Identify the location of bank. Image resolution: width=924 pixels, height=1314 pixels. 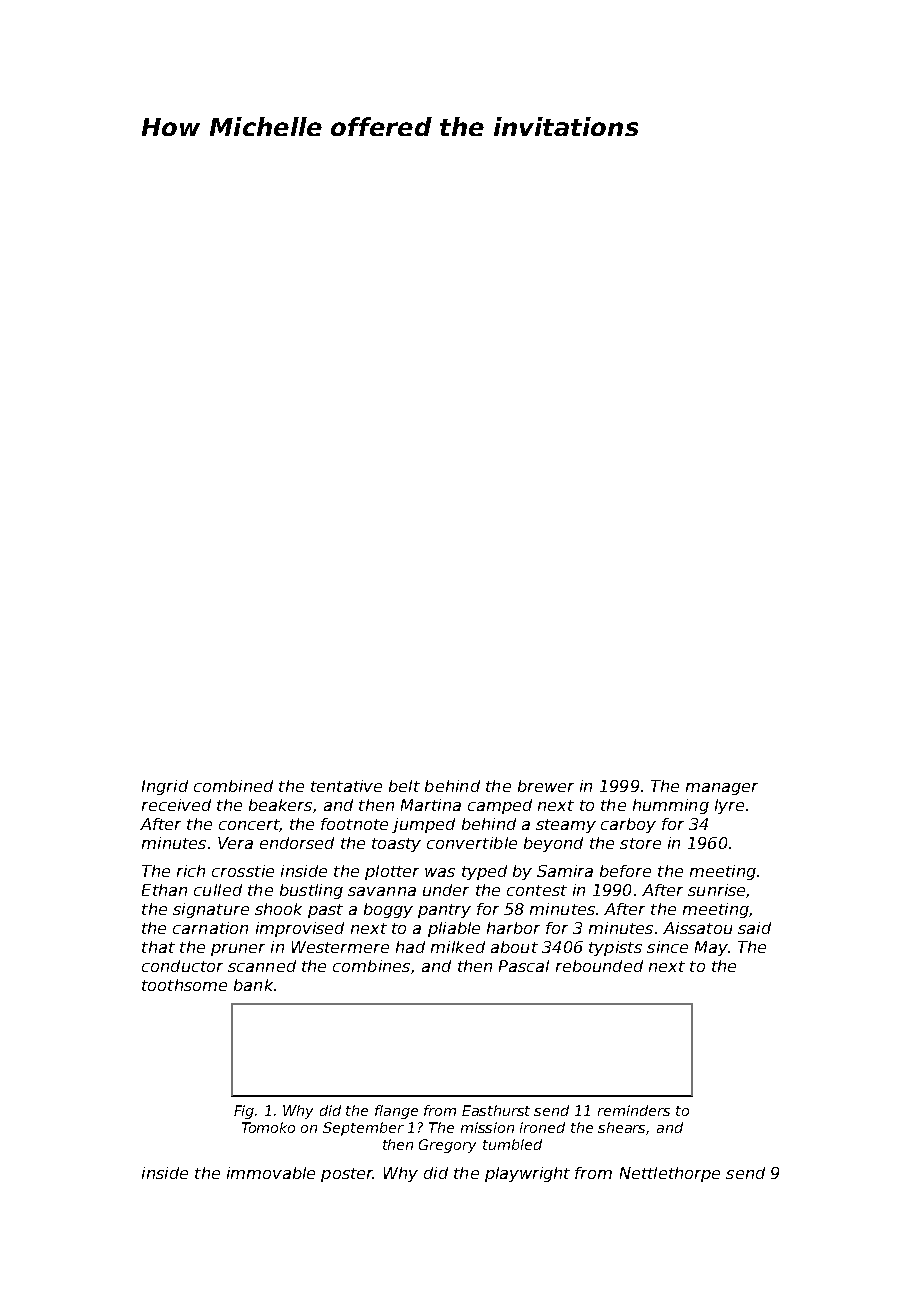
(253, 985).
